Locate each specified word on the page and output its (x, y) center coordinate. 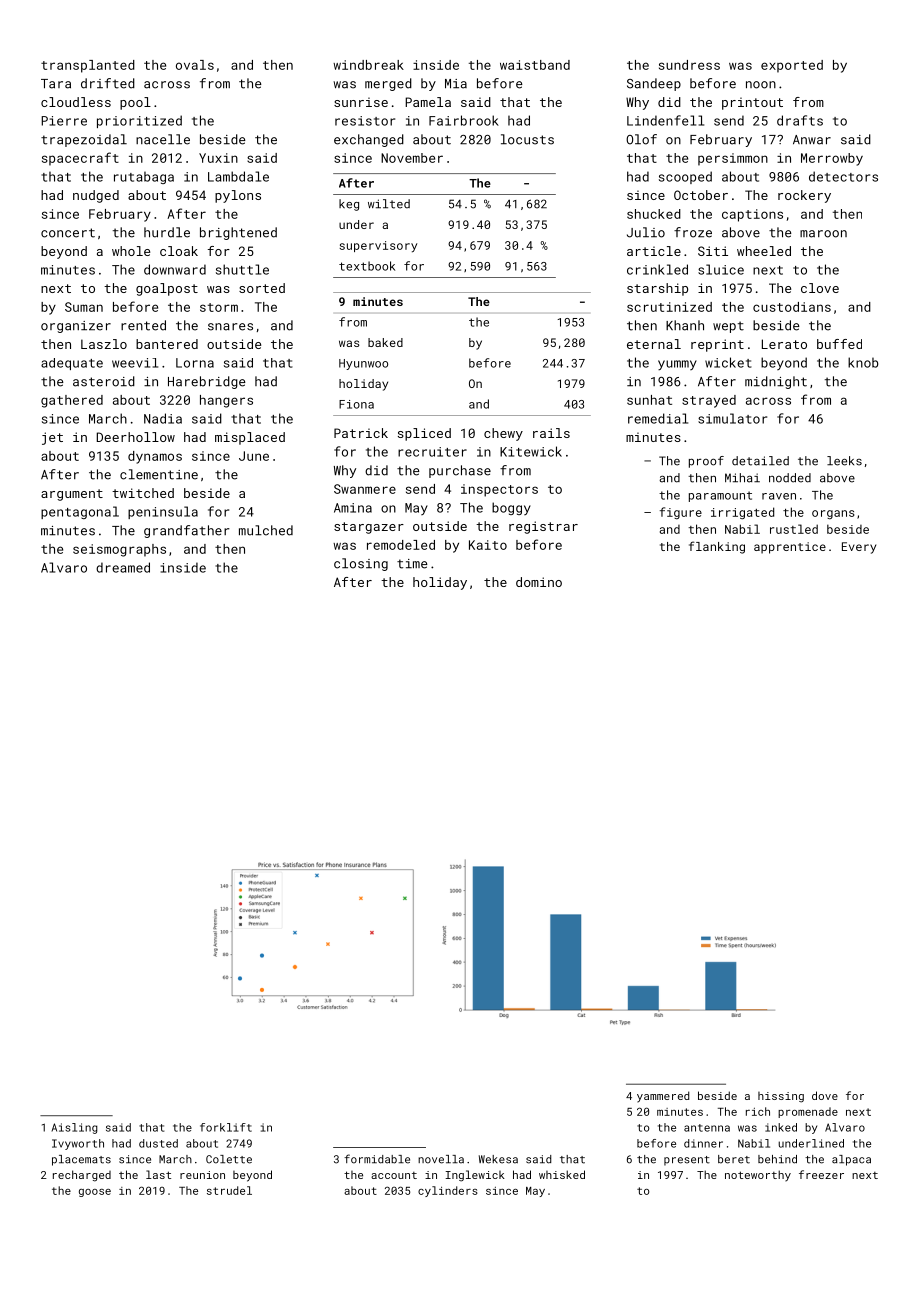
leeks (844, 461)
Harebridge (207, 382)
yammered (663, 1096)
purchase (460, 471)
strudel (229, 1190)
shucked (654, 214)
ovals (195, 65)
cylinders (448, 1191)
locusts (527, 139)
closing (361, 564)
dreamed (123, 567)
